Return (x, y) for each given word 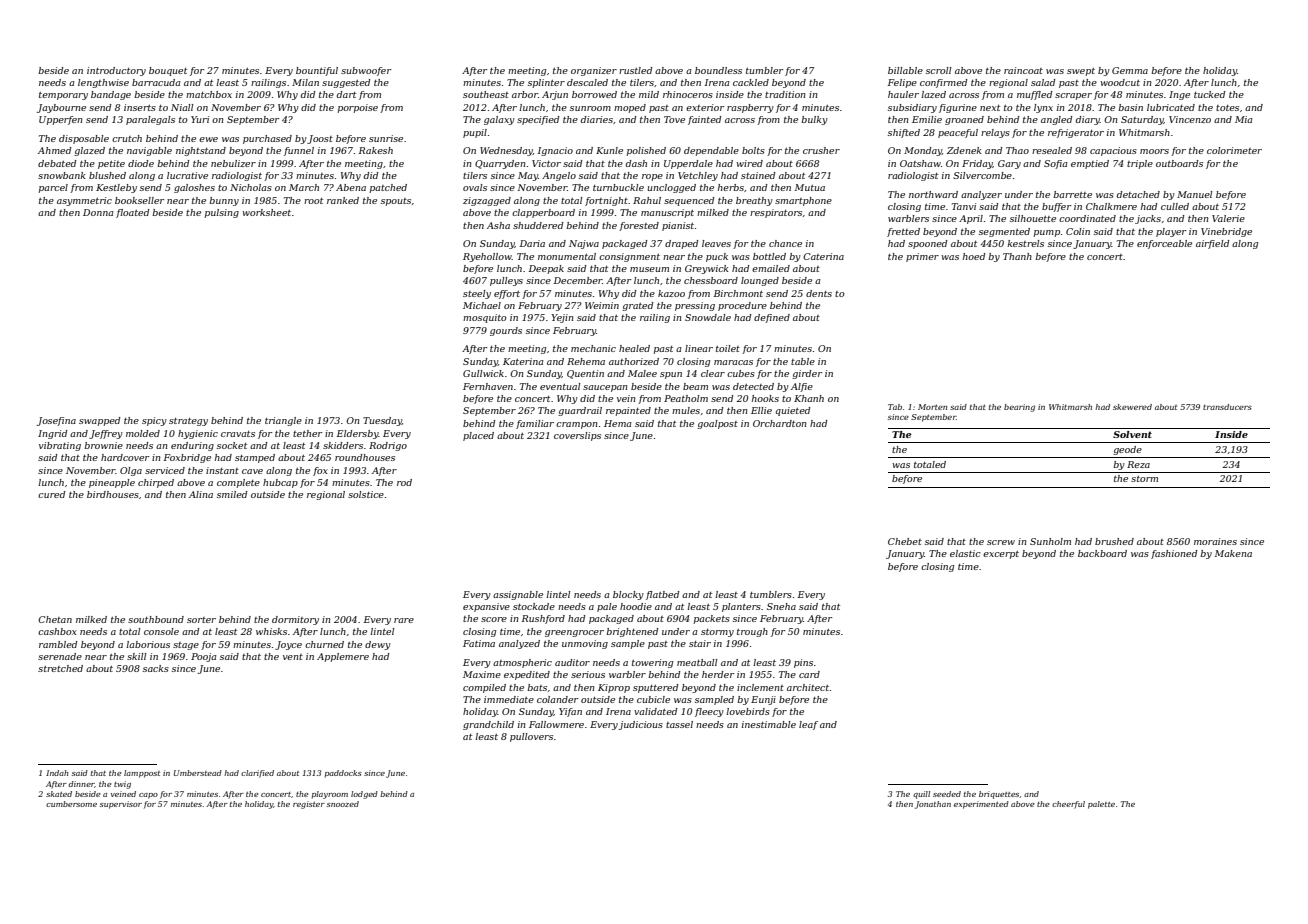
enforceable (1164, 244)
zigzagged (487, 201)
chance (785, 243)
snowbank (61, 175)
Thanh (1017, 256)
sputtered (655, 688)
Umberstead (198, 773)
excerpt (1001, 555)
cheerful (1068, 805)
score (494, 619)
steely (477, 294)
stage (186, 646)
